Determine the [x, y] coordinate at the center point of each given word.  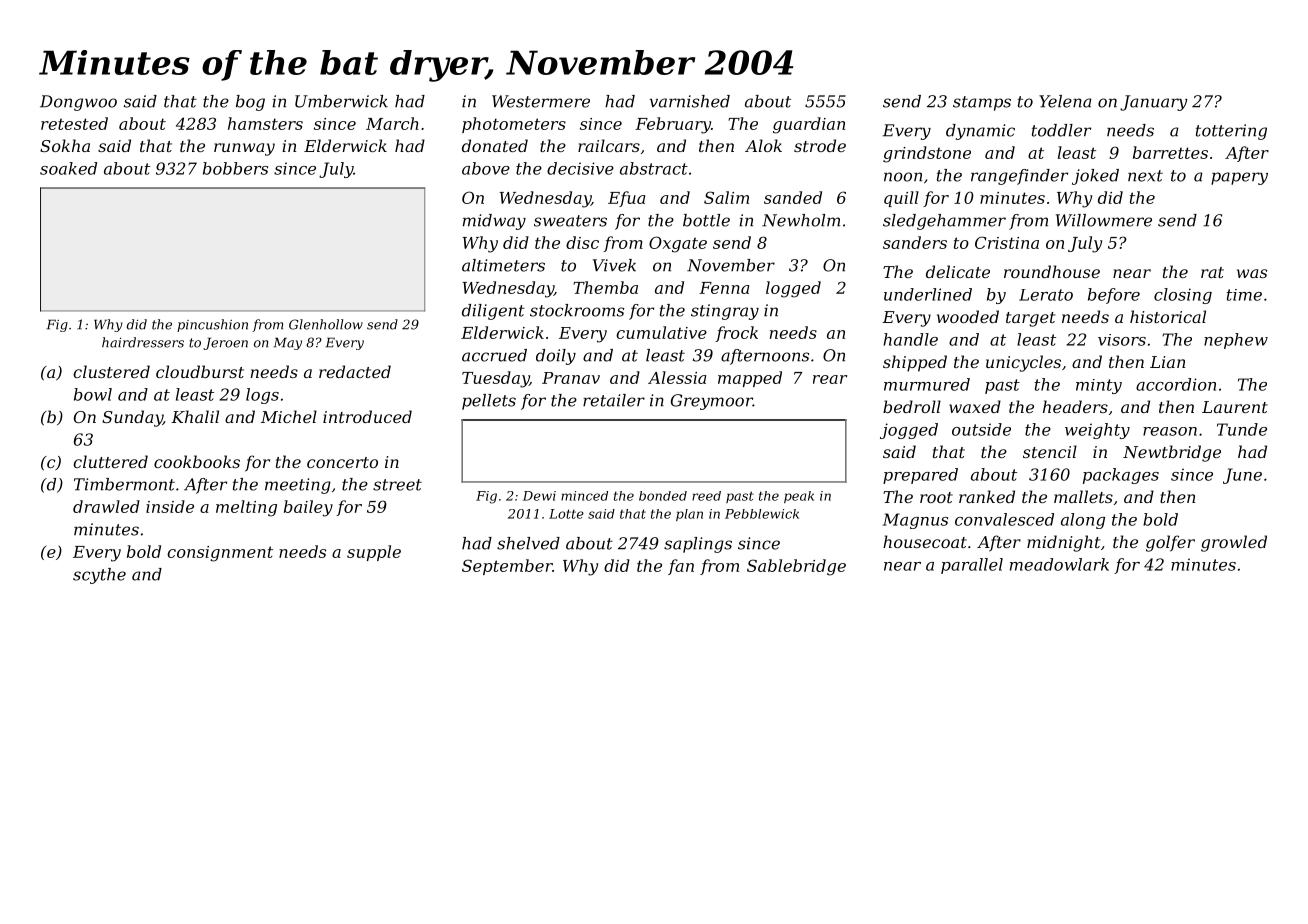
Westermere [541, 101]
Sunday [132, 418]
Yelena [1065, 101]
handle [910, 339]
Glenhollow [326, 324]
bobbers [235, 168]
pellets [489, 402]
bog [250, 103]
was [1252, 273]
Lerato [1046, 295]
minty [1099, 386]
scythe [99, 576]
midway [494, 222]
